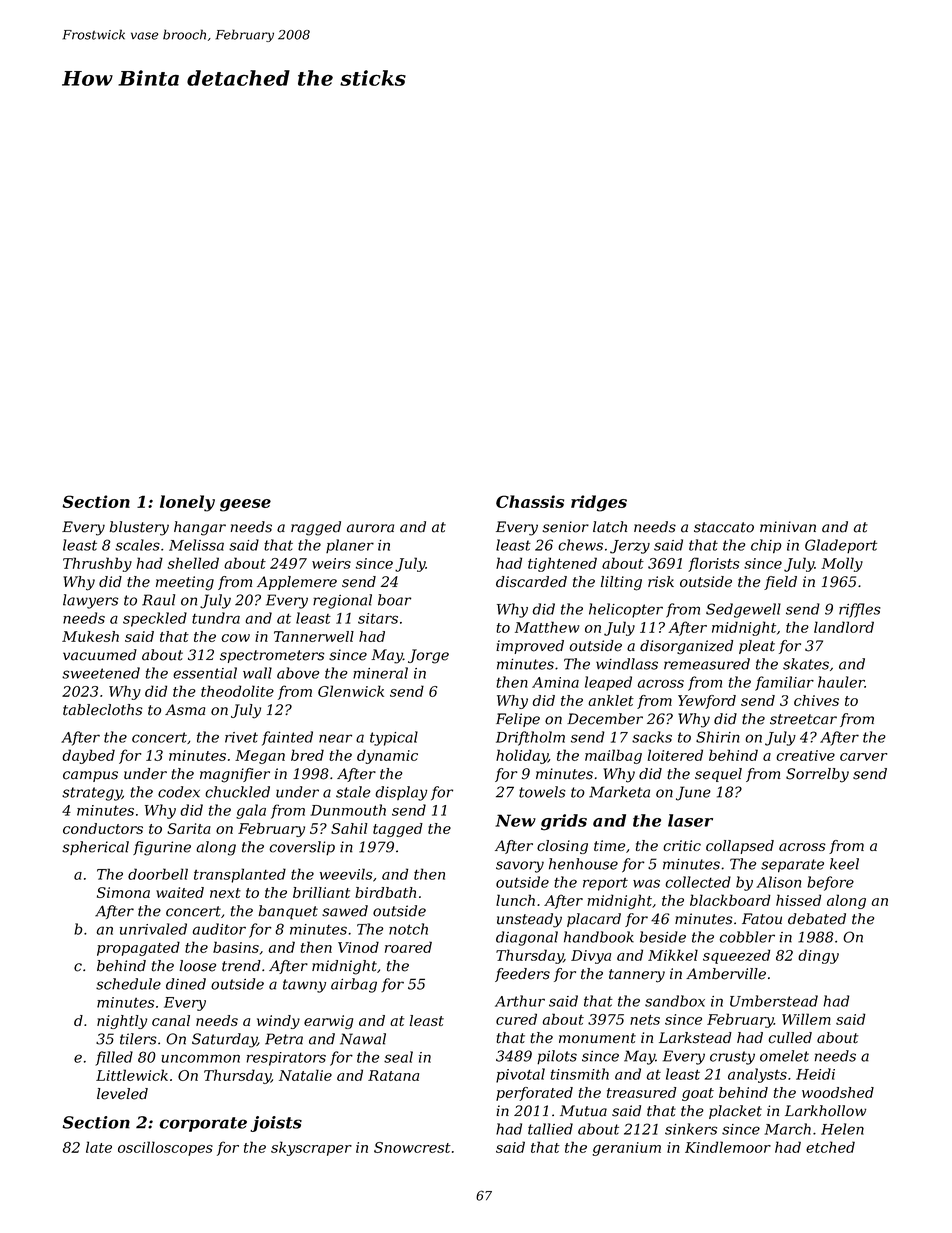  Describe the element at coordinates (224, 1040) in the screenshot. I see `Saturday` at that location.
